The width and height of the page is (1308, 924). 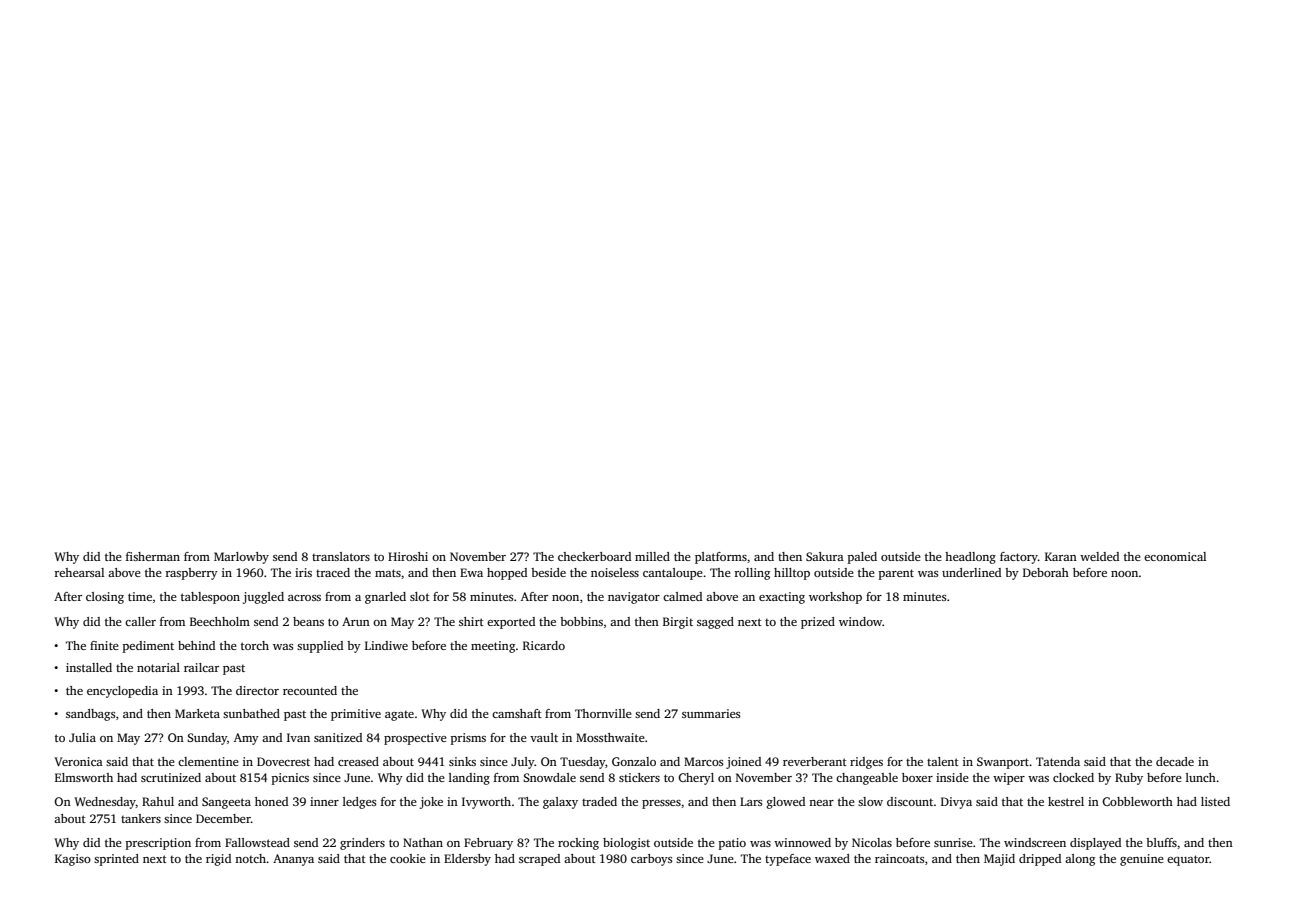 I want to click on reverberant, so click(x=815, y=761).
